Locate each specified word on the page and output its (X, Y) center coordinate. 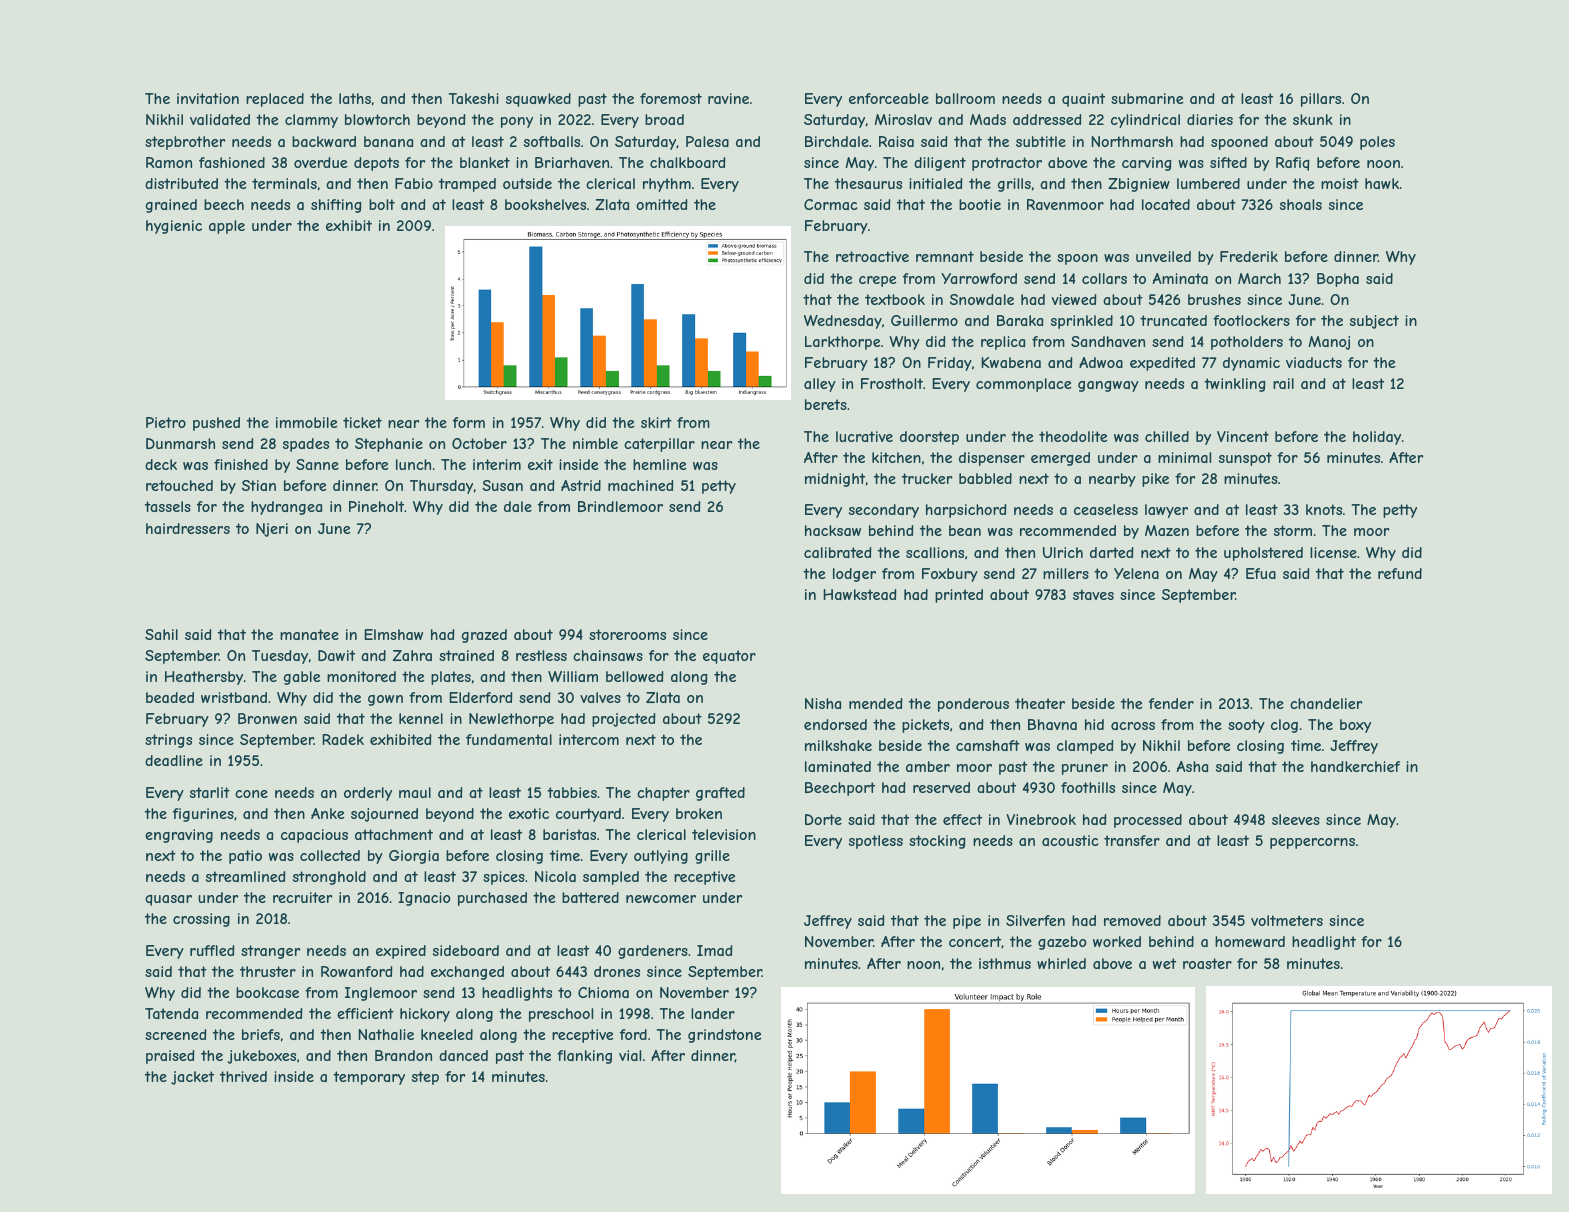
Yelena (1136, 573)
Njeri (272, 530)
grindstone (724, 1036)
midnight (835, 480)
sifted (1228, 162)
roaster (1207, 963)
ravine (728, 98)
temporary (369, 1078)
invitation (208, 98)
